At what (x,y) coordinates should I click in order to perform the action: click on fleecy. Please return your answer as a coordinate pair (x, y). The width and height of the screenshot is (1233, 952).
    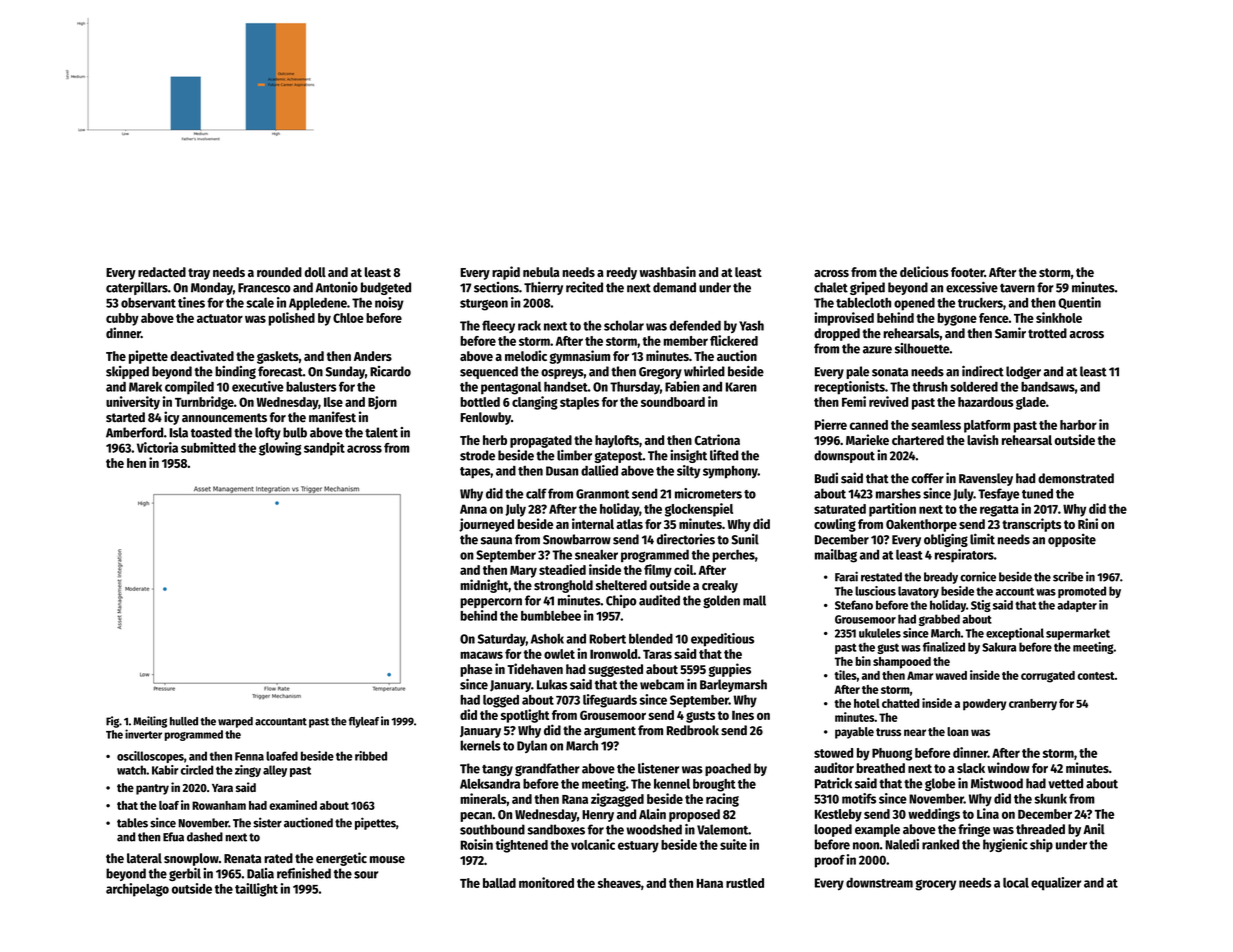
    Looking at the image, I should click on (498, 326).
